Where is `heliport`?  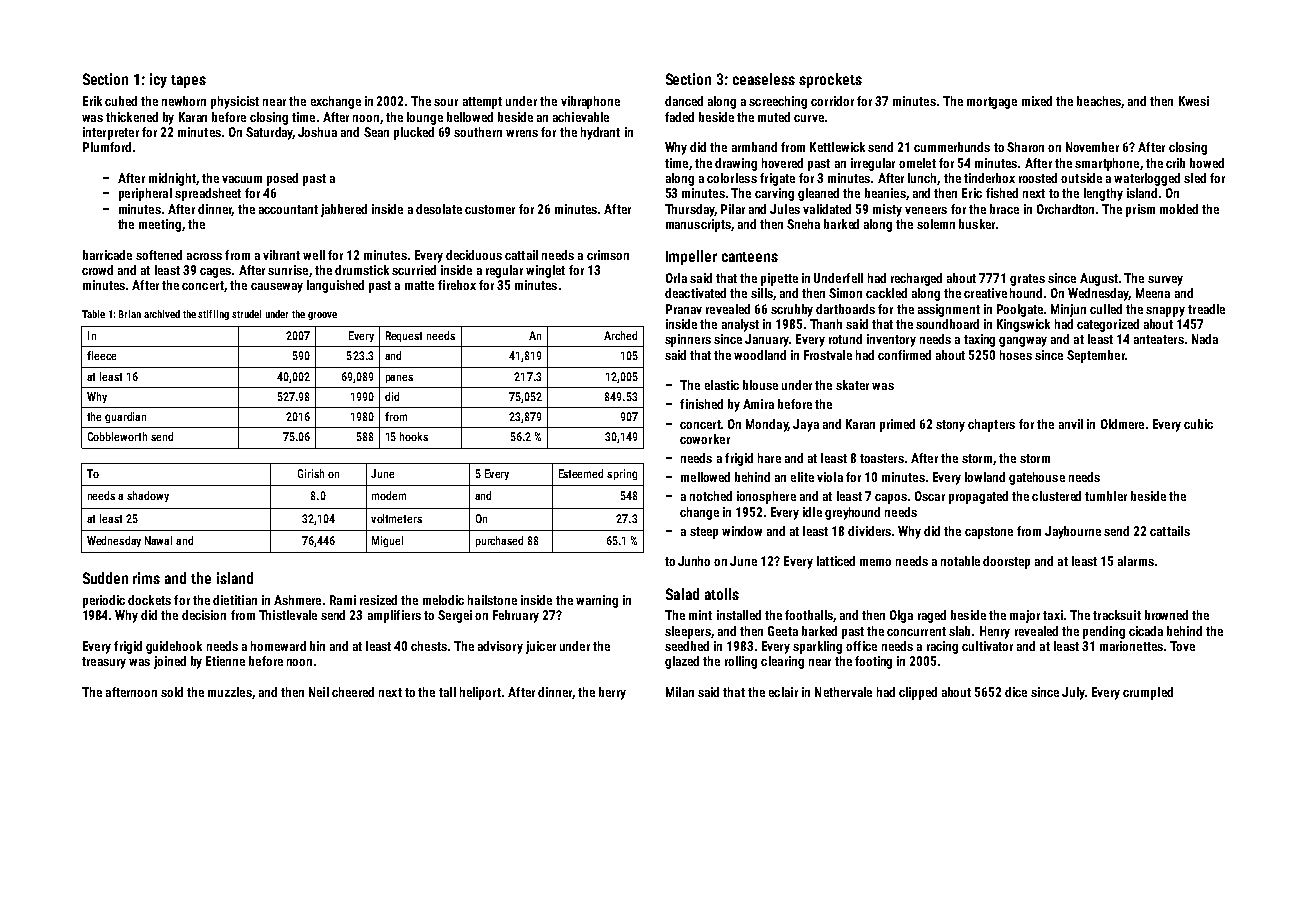
heliport is located at coordinates (480, 693).
